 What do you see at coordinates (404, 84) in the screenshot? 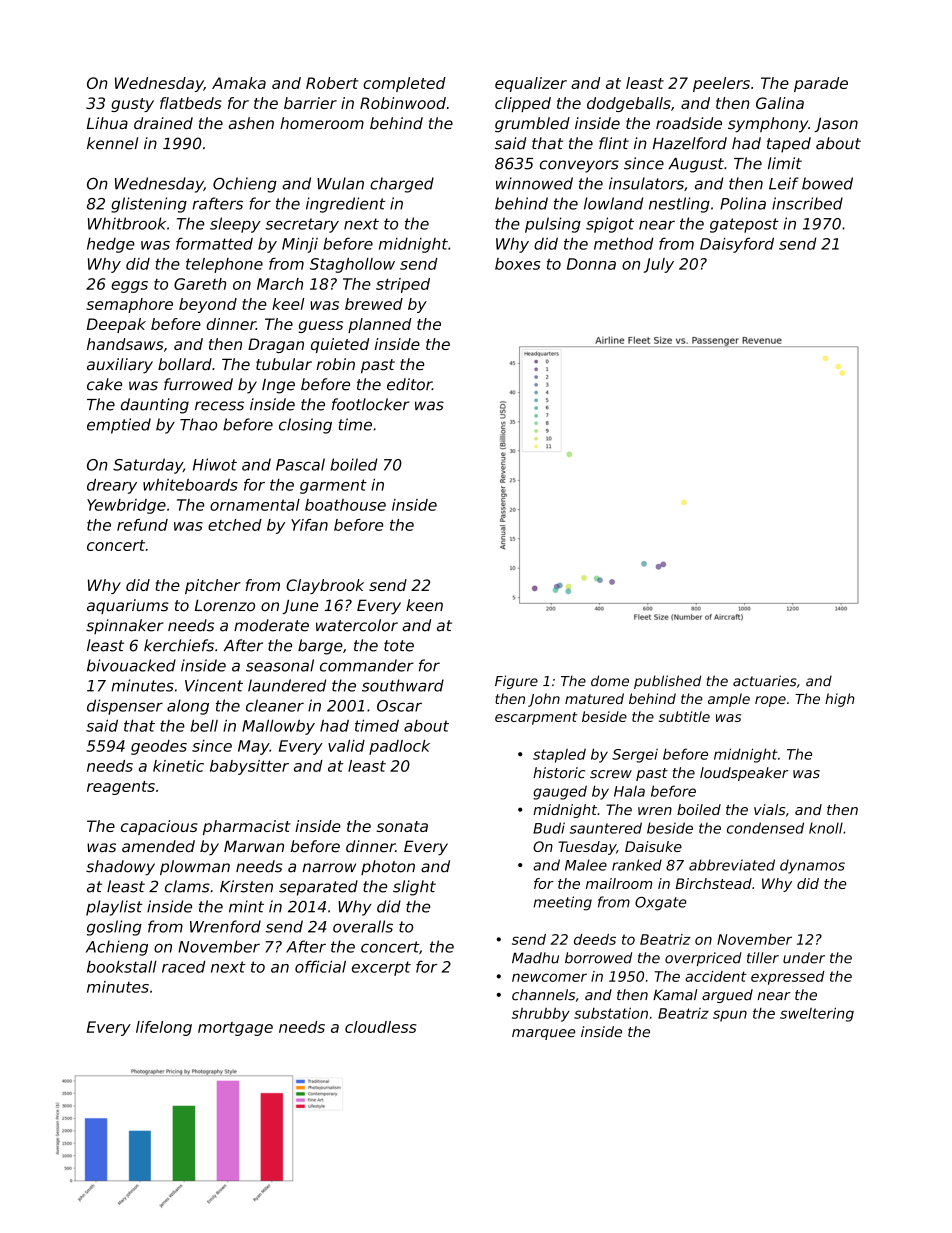
I see `completed` at bounding box center [404, 84].
